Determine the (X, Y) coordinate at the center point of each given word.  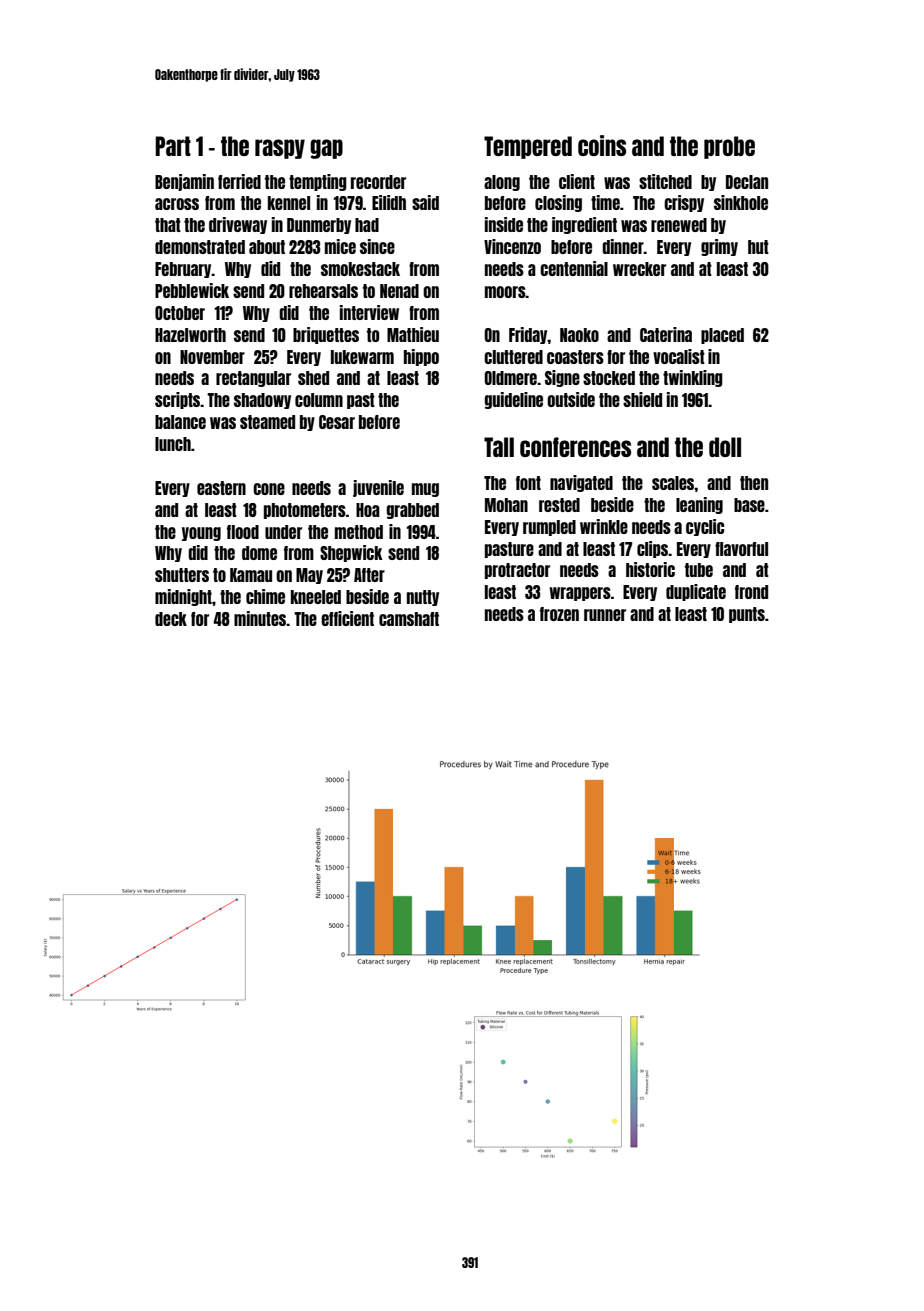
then (754, 483)
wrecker (639, 269)
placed (722, 336)
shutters (182, 575)
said (425, 202)
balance (180, 422)
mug (425, 490)
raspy (280, 149)
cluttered (513, 357)
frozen (559, 614)
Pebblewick (192, 290)
